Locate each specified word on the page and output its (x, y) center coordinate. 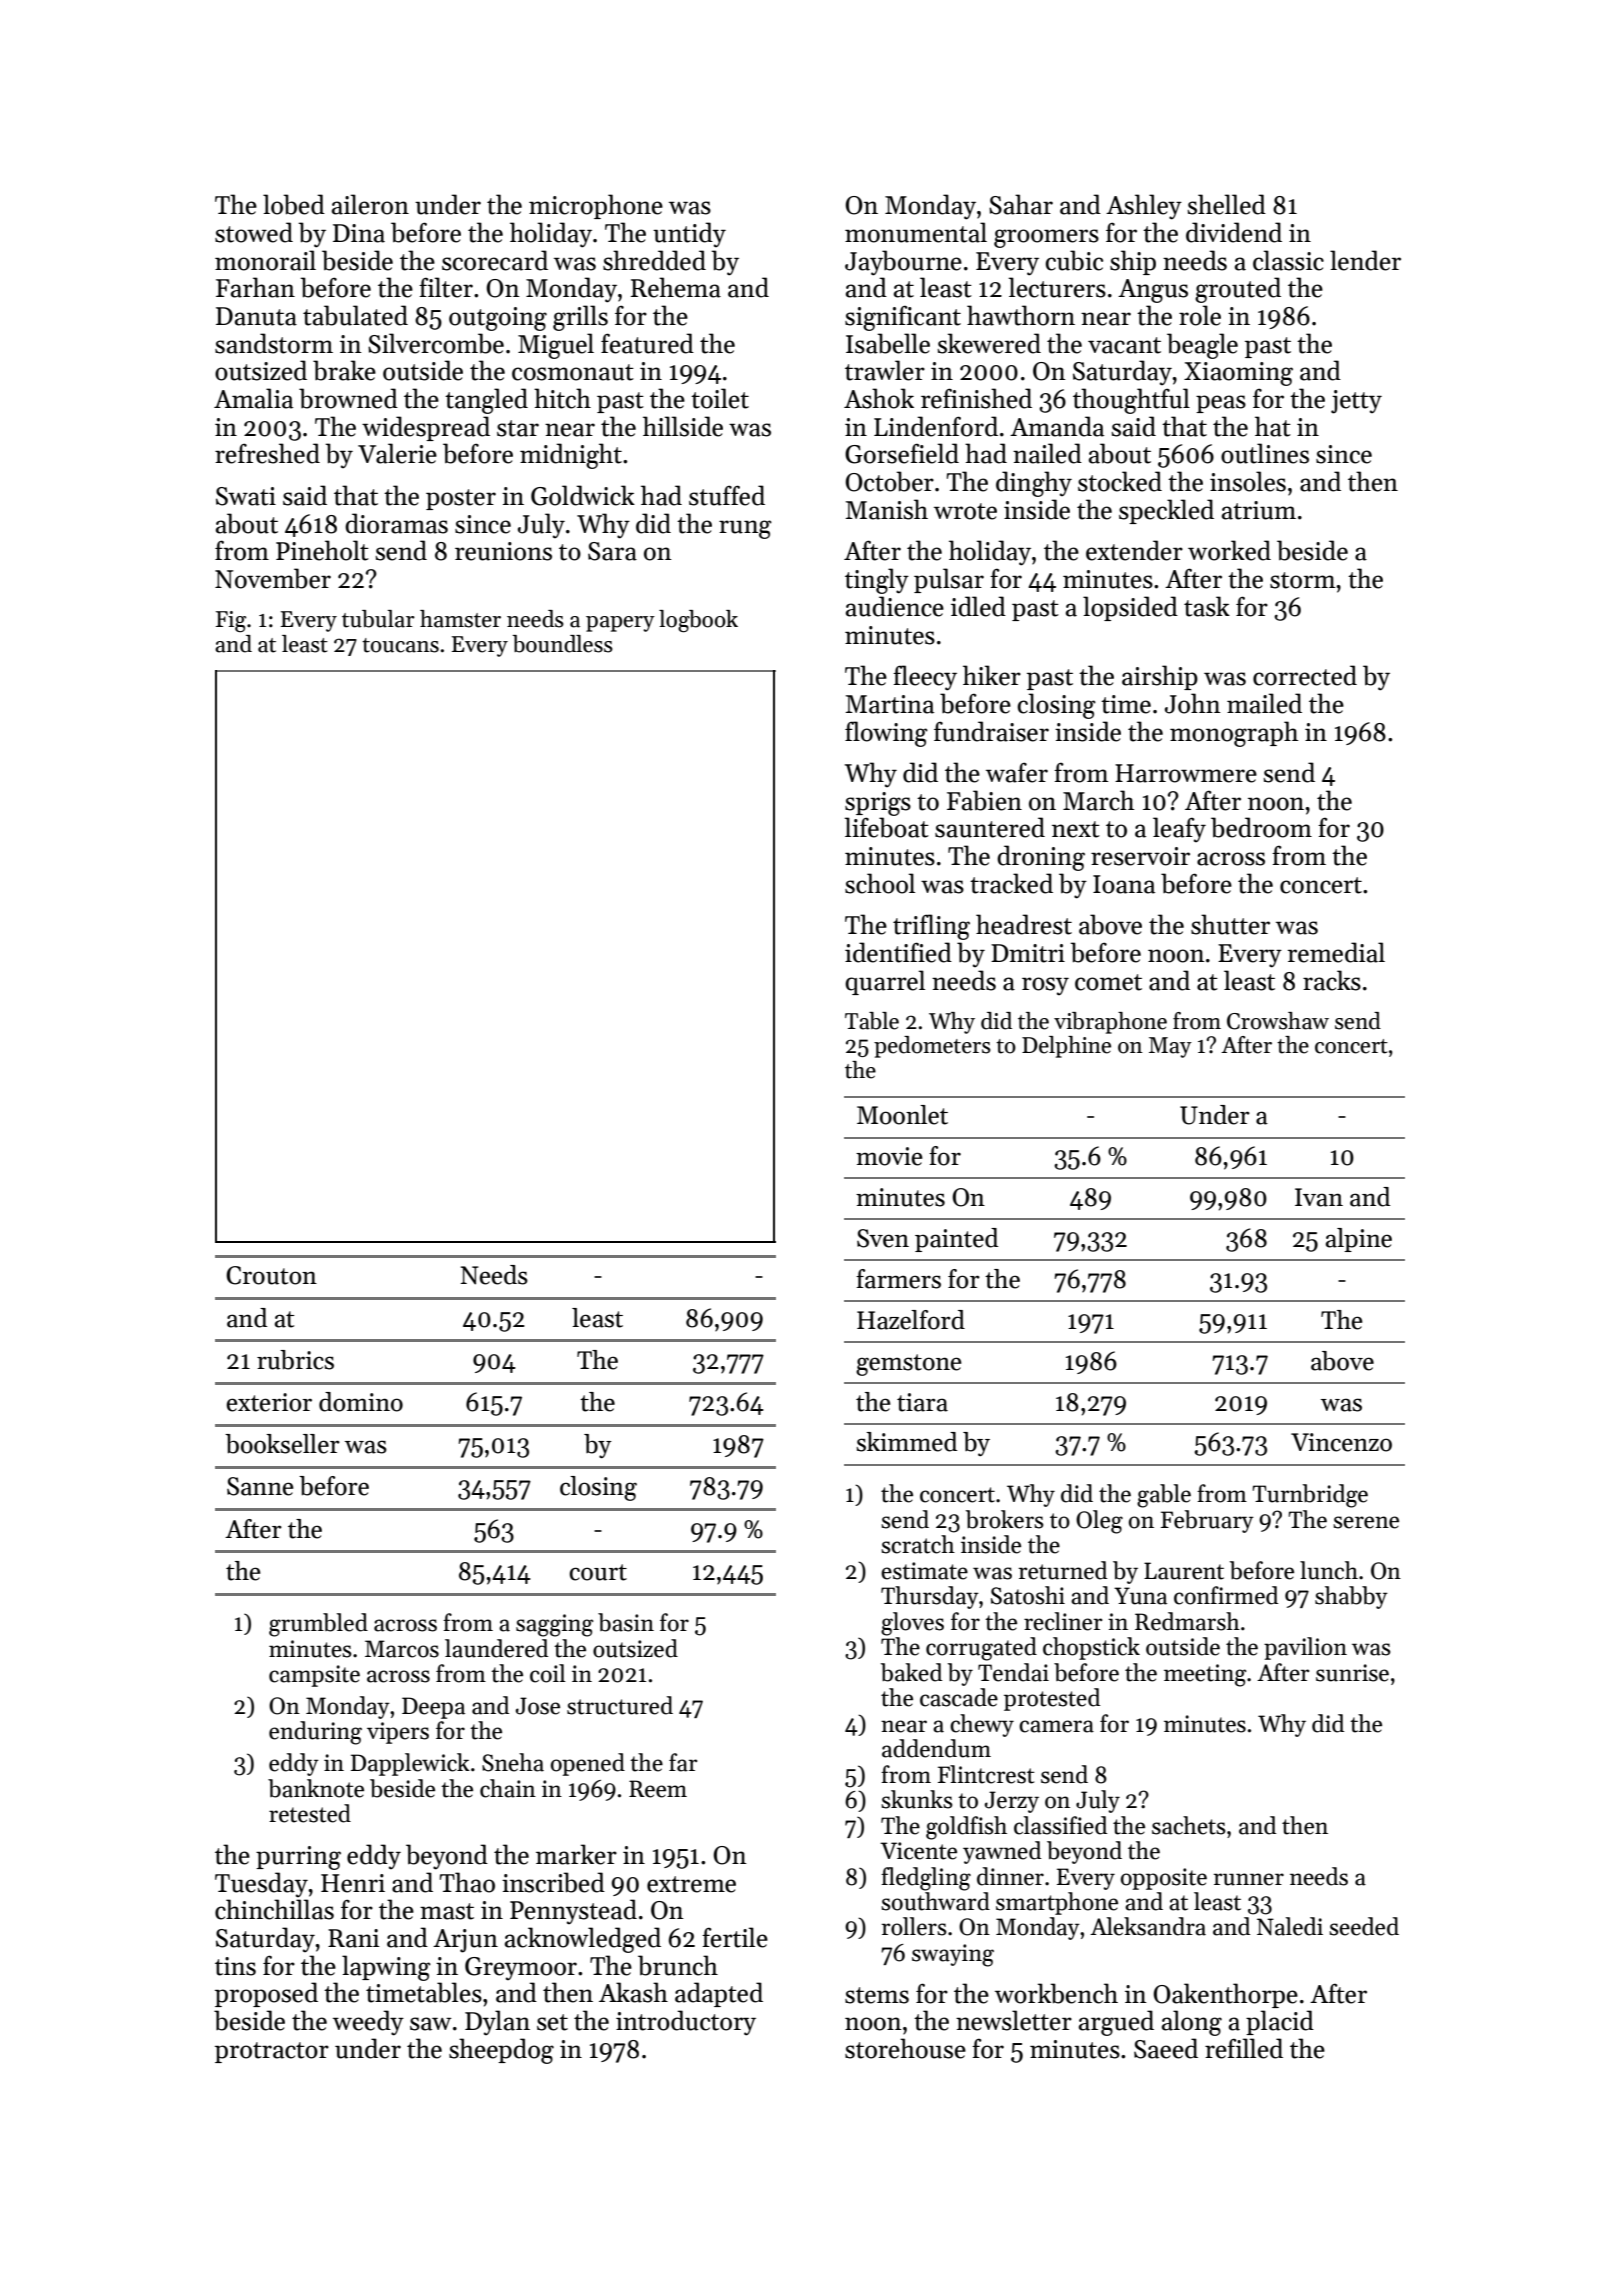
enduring (315, 1733)
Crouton (271, 1275)
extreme (691, 1884)
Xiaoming (1238, 374)
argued (1116, 2023)
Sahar (1021, 204)
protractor (272, 2052)
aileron (370, 204)
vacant (1124, 345)
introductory (686, 2023)
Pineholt (322, 550)
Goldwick (583, 495)
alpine (1359, 1240)
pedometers (932, 1047)
